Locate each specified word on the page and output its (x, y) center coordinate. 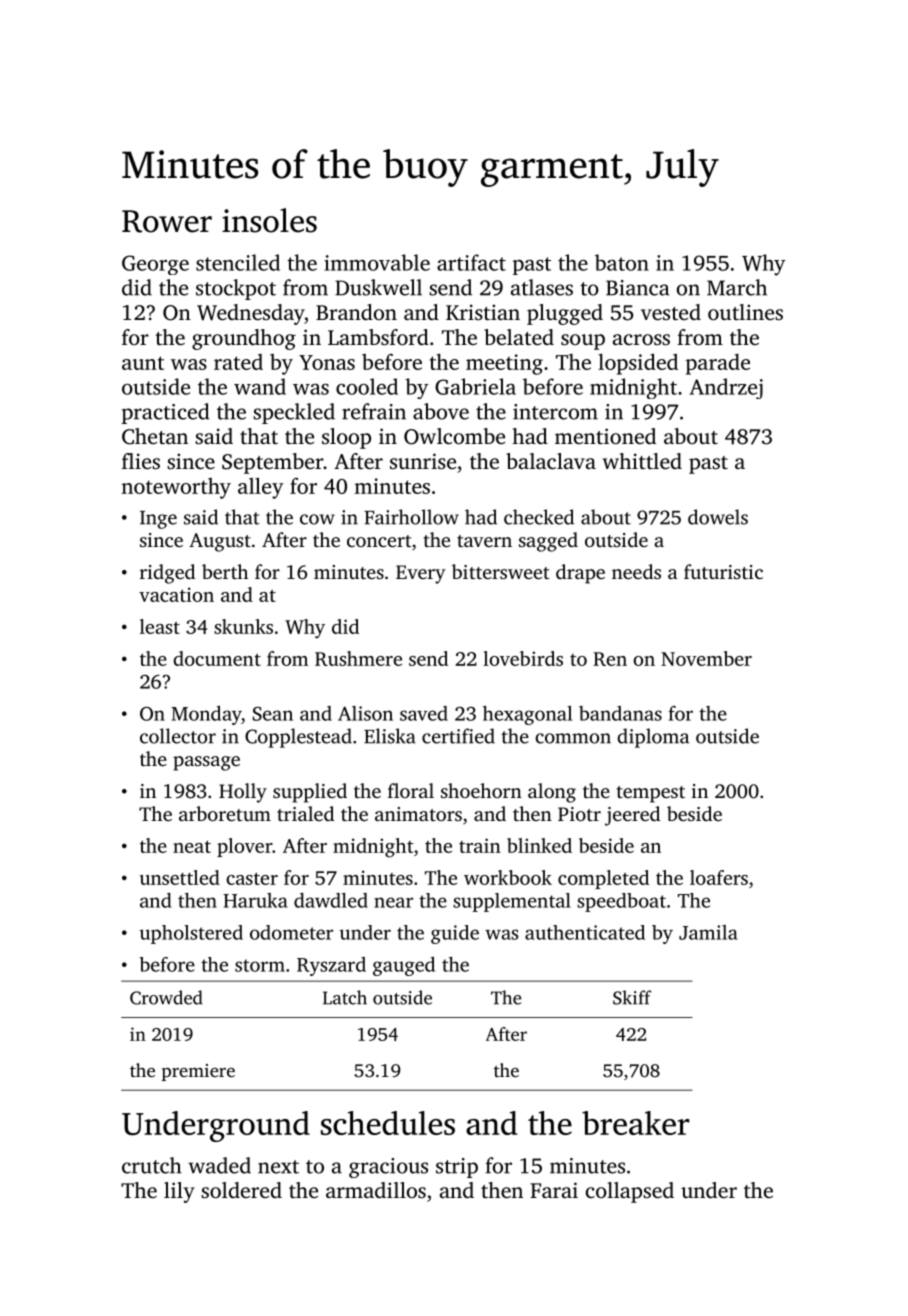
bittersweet (501, 571)
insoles (269, 220)
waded (219, 1165)
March (737, 287)
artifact (471, 262)
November (706, 658)
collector (178, 736)
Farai (554, 1190)
